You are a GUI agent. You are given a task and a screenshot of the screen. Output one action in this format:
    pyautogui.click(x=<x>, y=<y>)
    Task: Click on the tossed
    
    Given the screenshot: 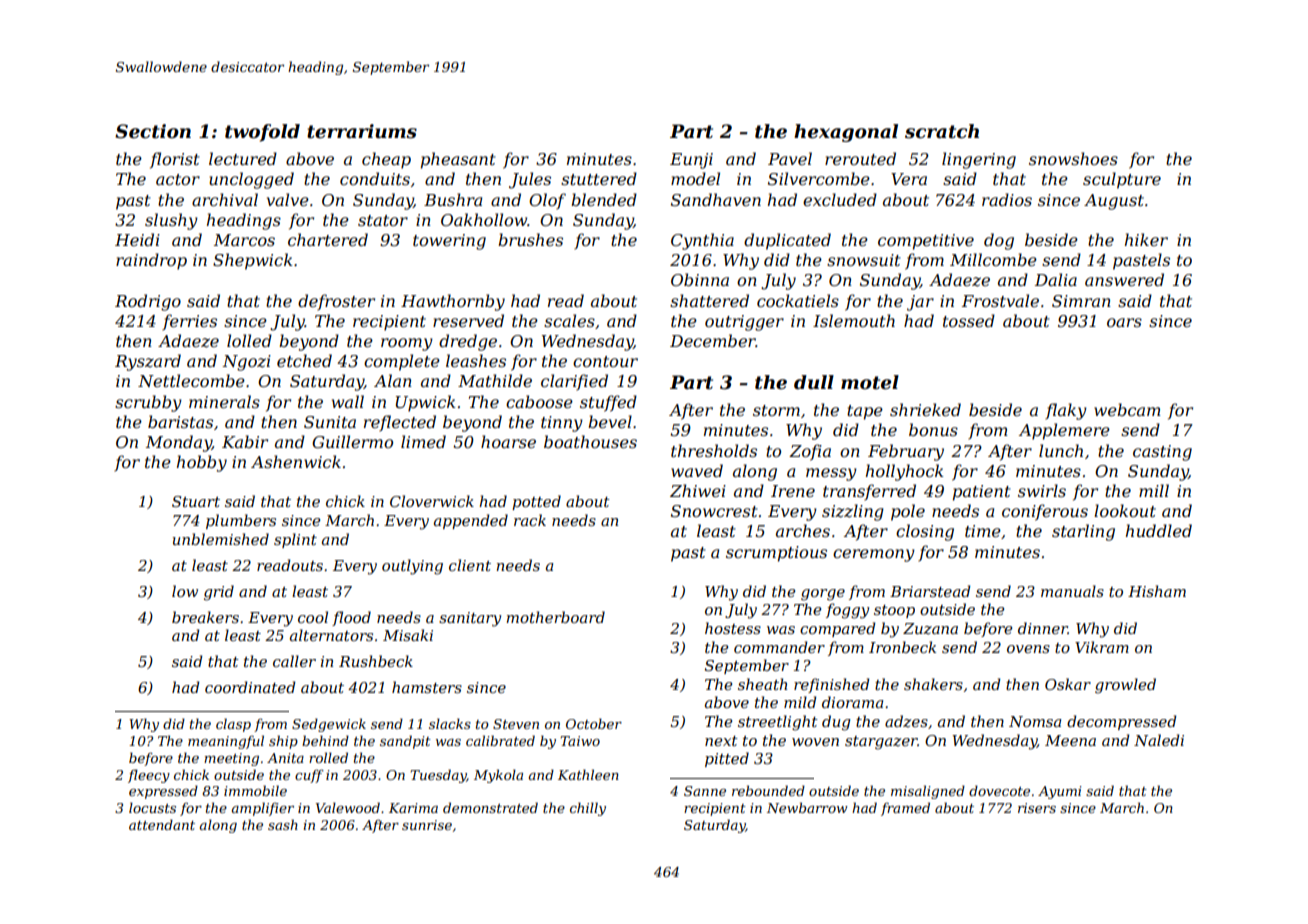 What is the action you would take?
    pyautogui.click(x=969, y=320)
